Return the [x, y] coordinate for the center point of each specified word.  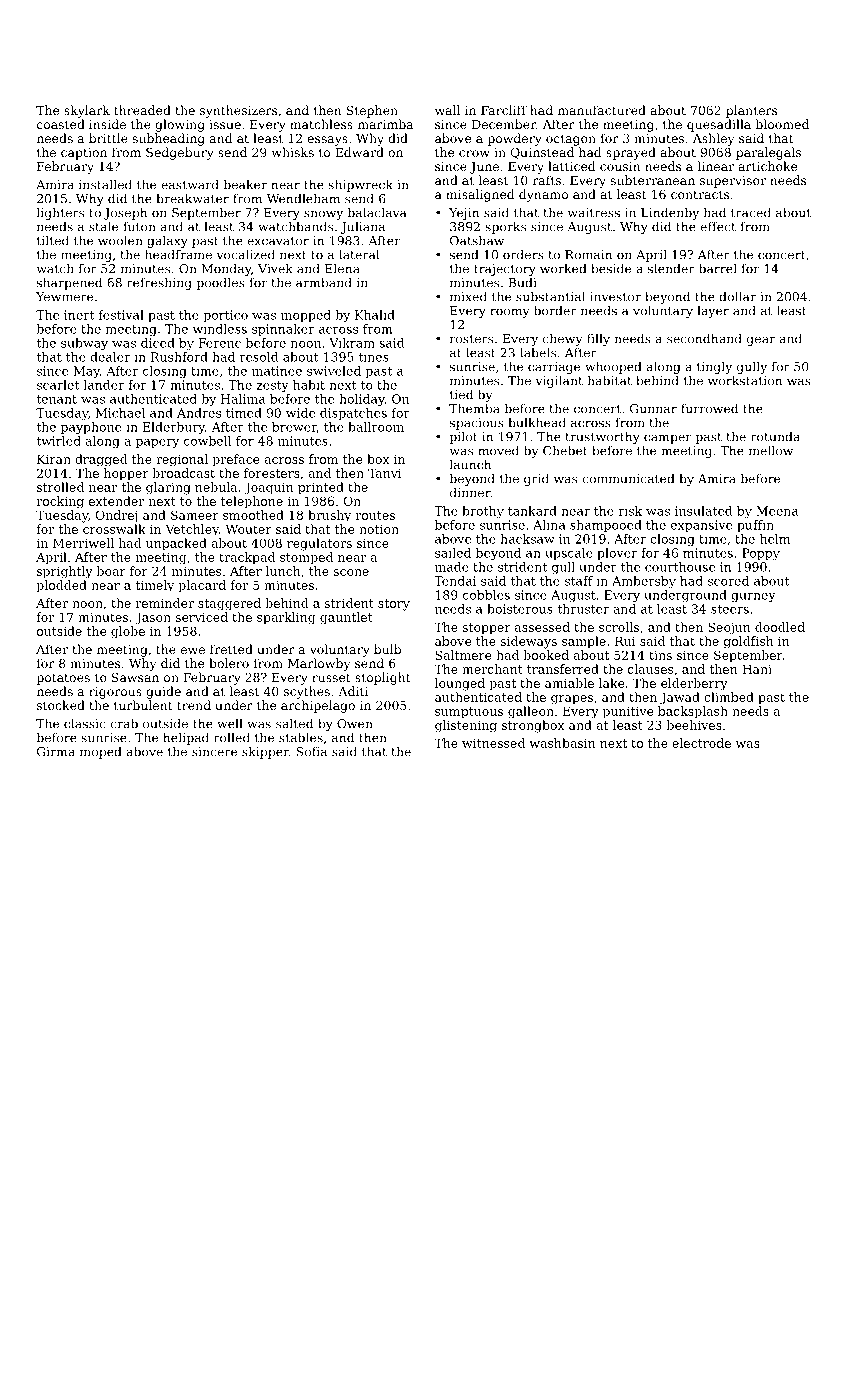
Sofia [311, 752]
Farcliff [504, 110]
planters [751, 111]
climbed [729, 697]
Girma [56, 752]
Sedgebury [180, 153]
